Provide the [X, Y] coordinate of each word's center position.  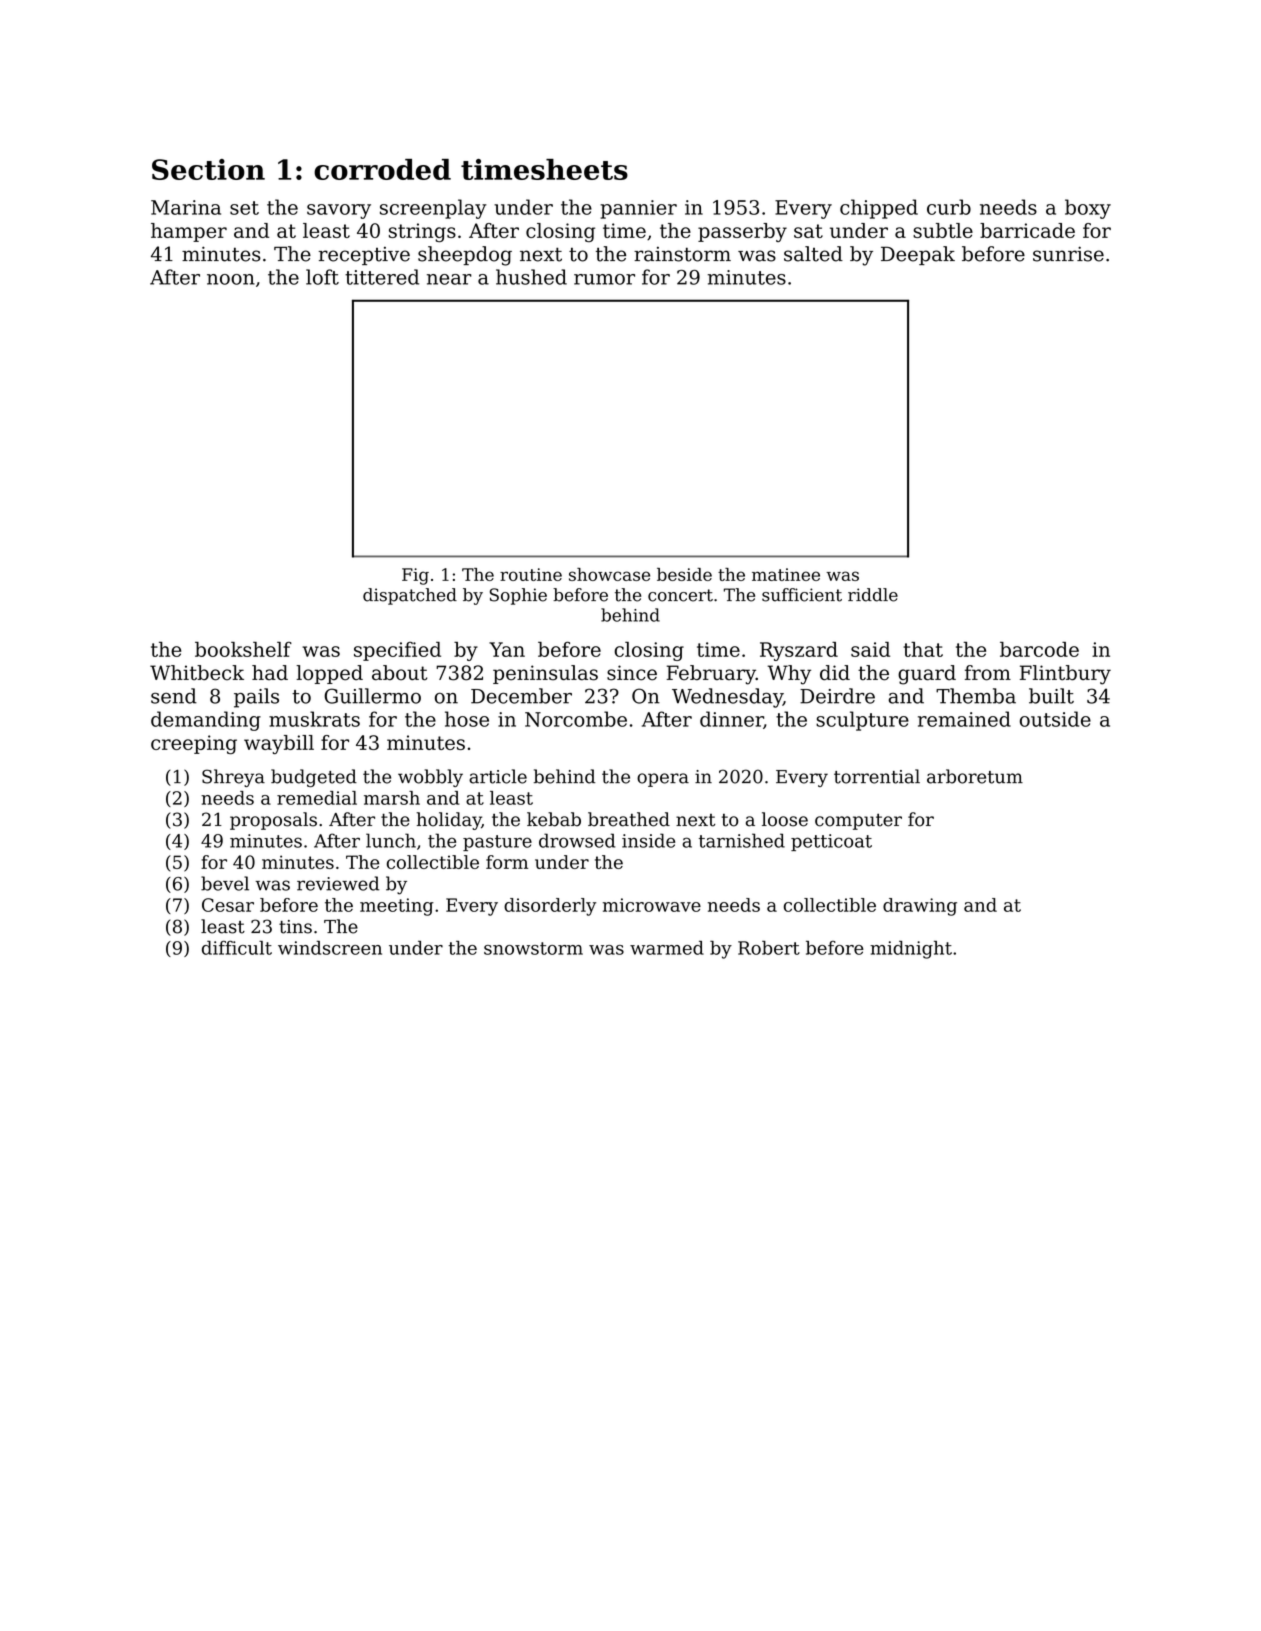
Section [208, 169]
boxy [1088, 209]
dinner [731, 719]
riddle [873, 595]
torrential [877, 776]
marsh [392, 798]
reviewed [338, 883]
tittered [382, 277]
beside [684, 574]
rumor [604, 279]
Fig [415, 576]
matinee [786, 574]
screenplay [433, 209]
